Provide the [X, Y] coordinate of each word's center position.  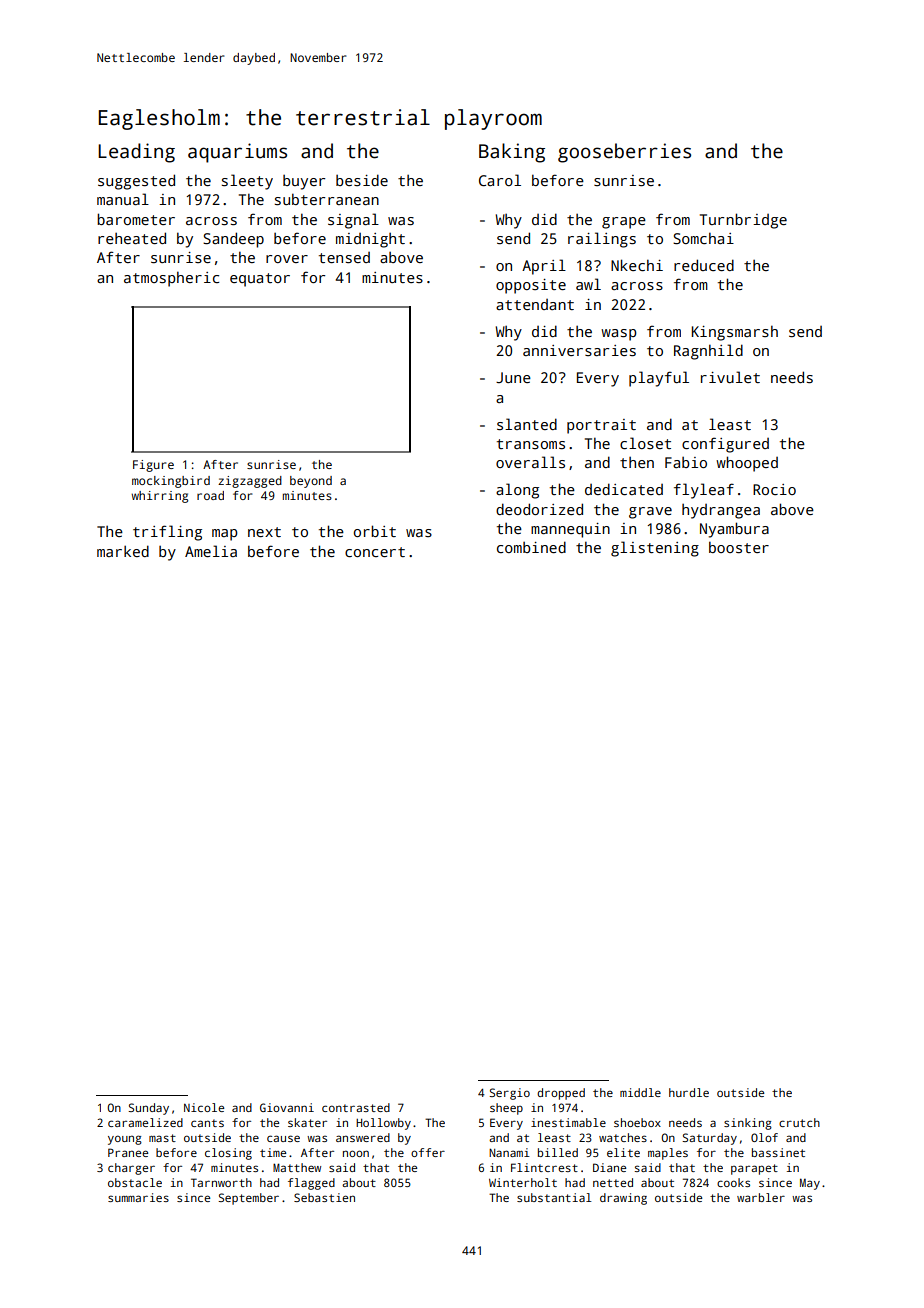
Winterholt [523, 1182]
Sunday [148, 1109]
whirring [159, 497]
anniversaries [579, 351]
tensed [344, 258]
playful [659, 379]
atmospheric [171, 279]
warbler [761, 1197]
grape [624, 223]
